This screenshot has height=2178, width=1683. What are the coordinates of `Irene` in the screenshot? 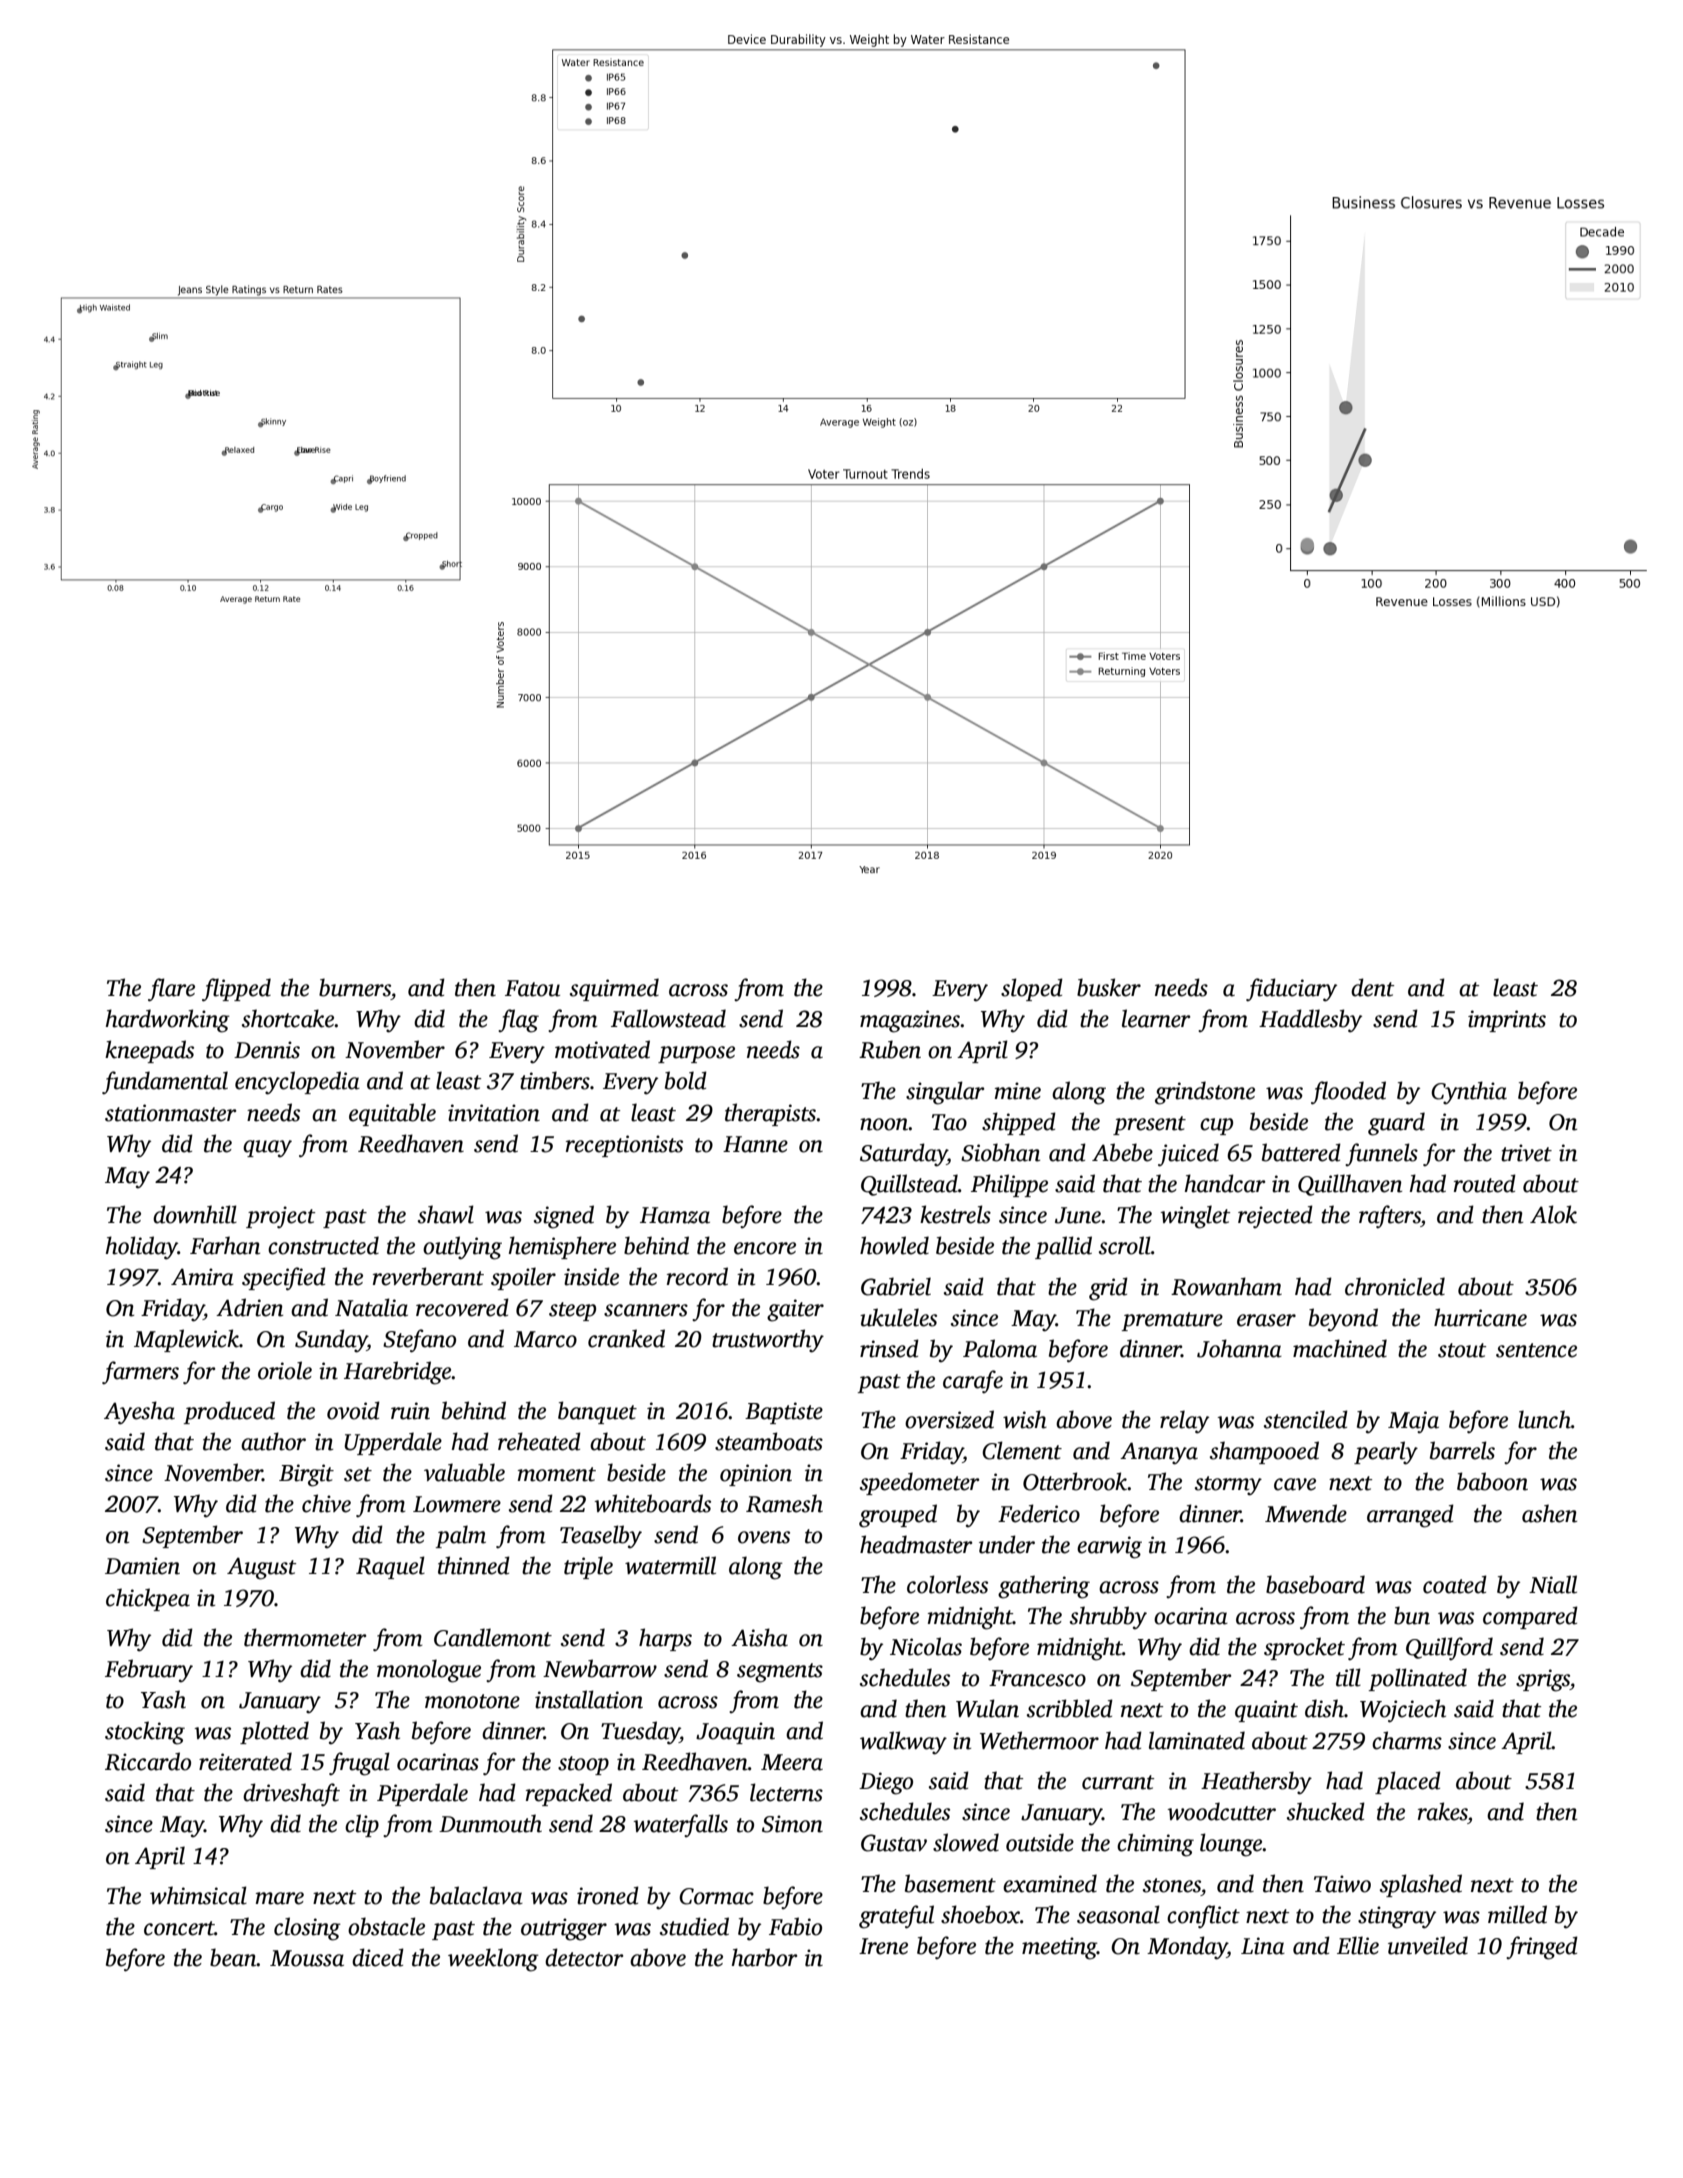 It's located at (883, 1946).
